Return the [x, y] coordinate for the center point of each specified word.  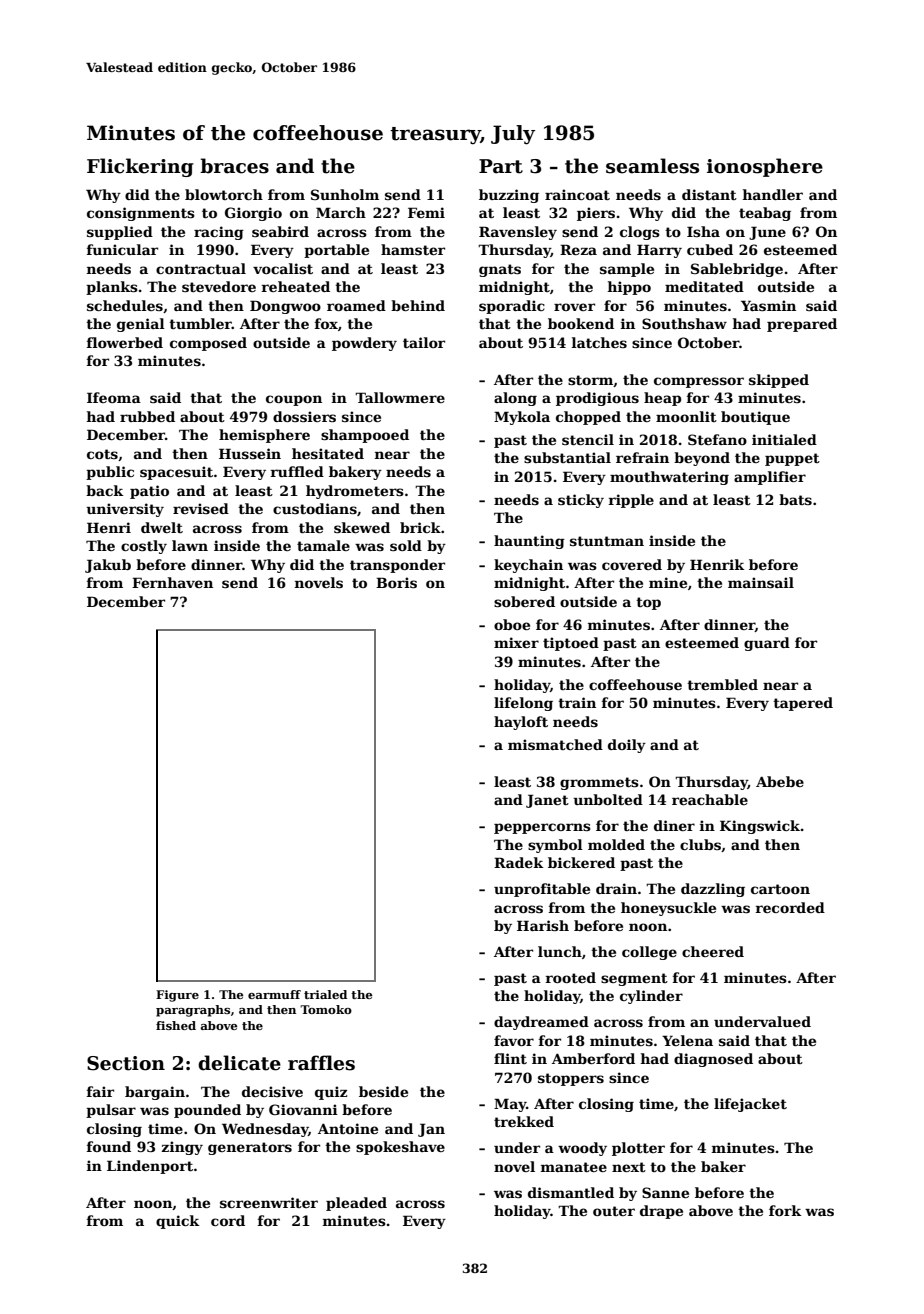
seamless [652, 166]
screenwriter [269, 1202]
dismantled [571, 1192]
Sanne [665, 1192]
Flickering [140, 167]
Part [501, 166]
